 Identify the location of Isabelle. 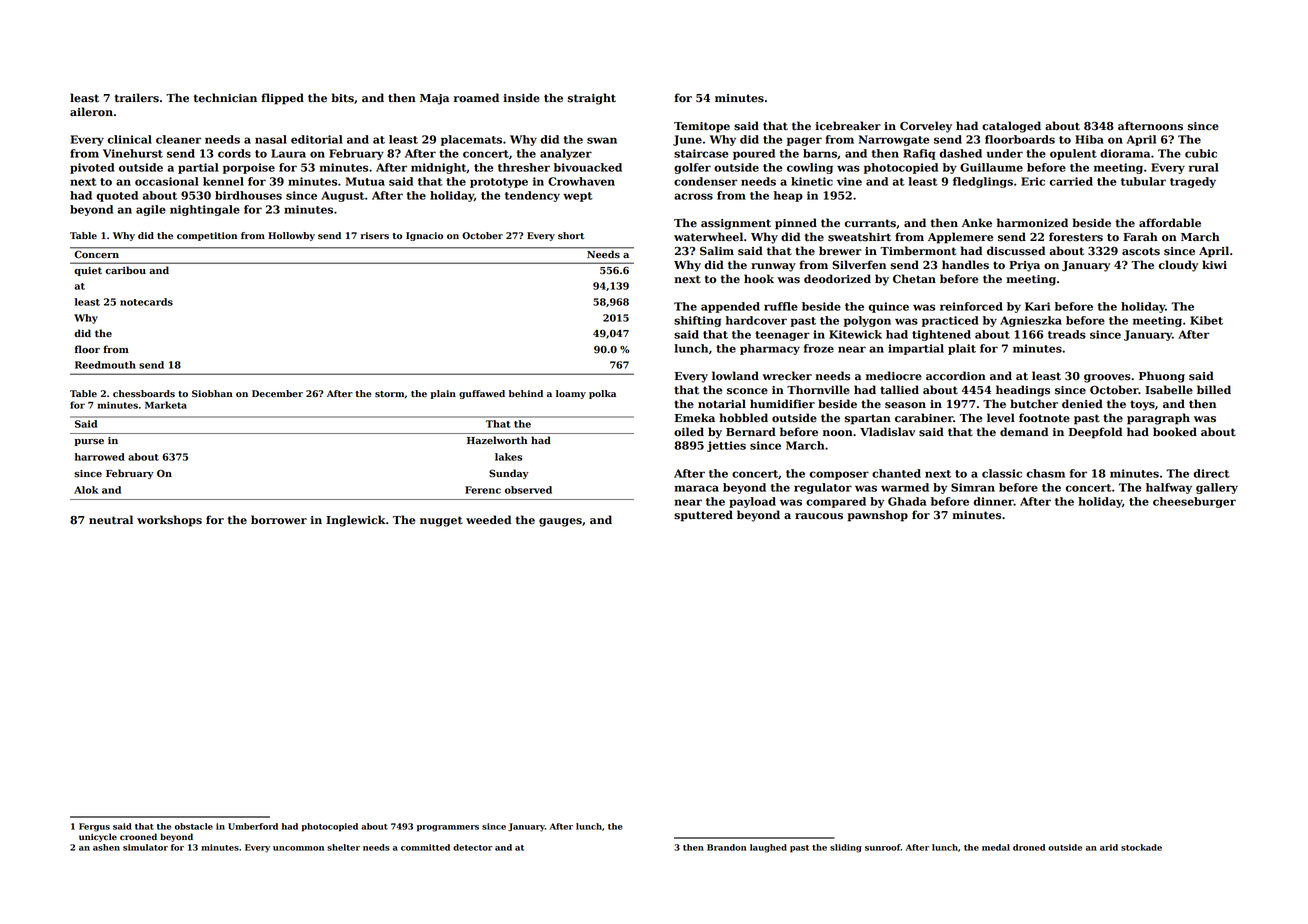
(1169, 390).
